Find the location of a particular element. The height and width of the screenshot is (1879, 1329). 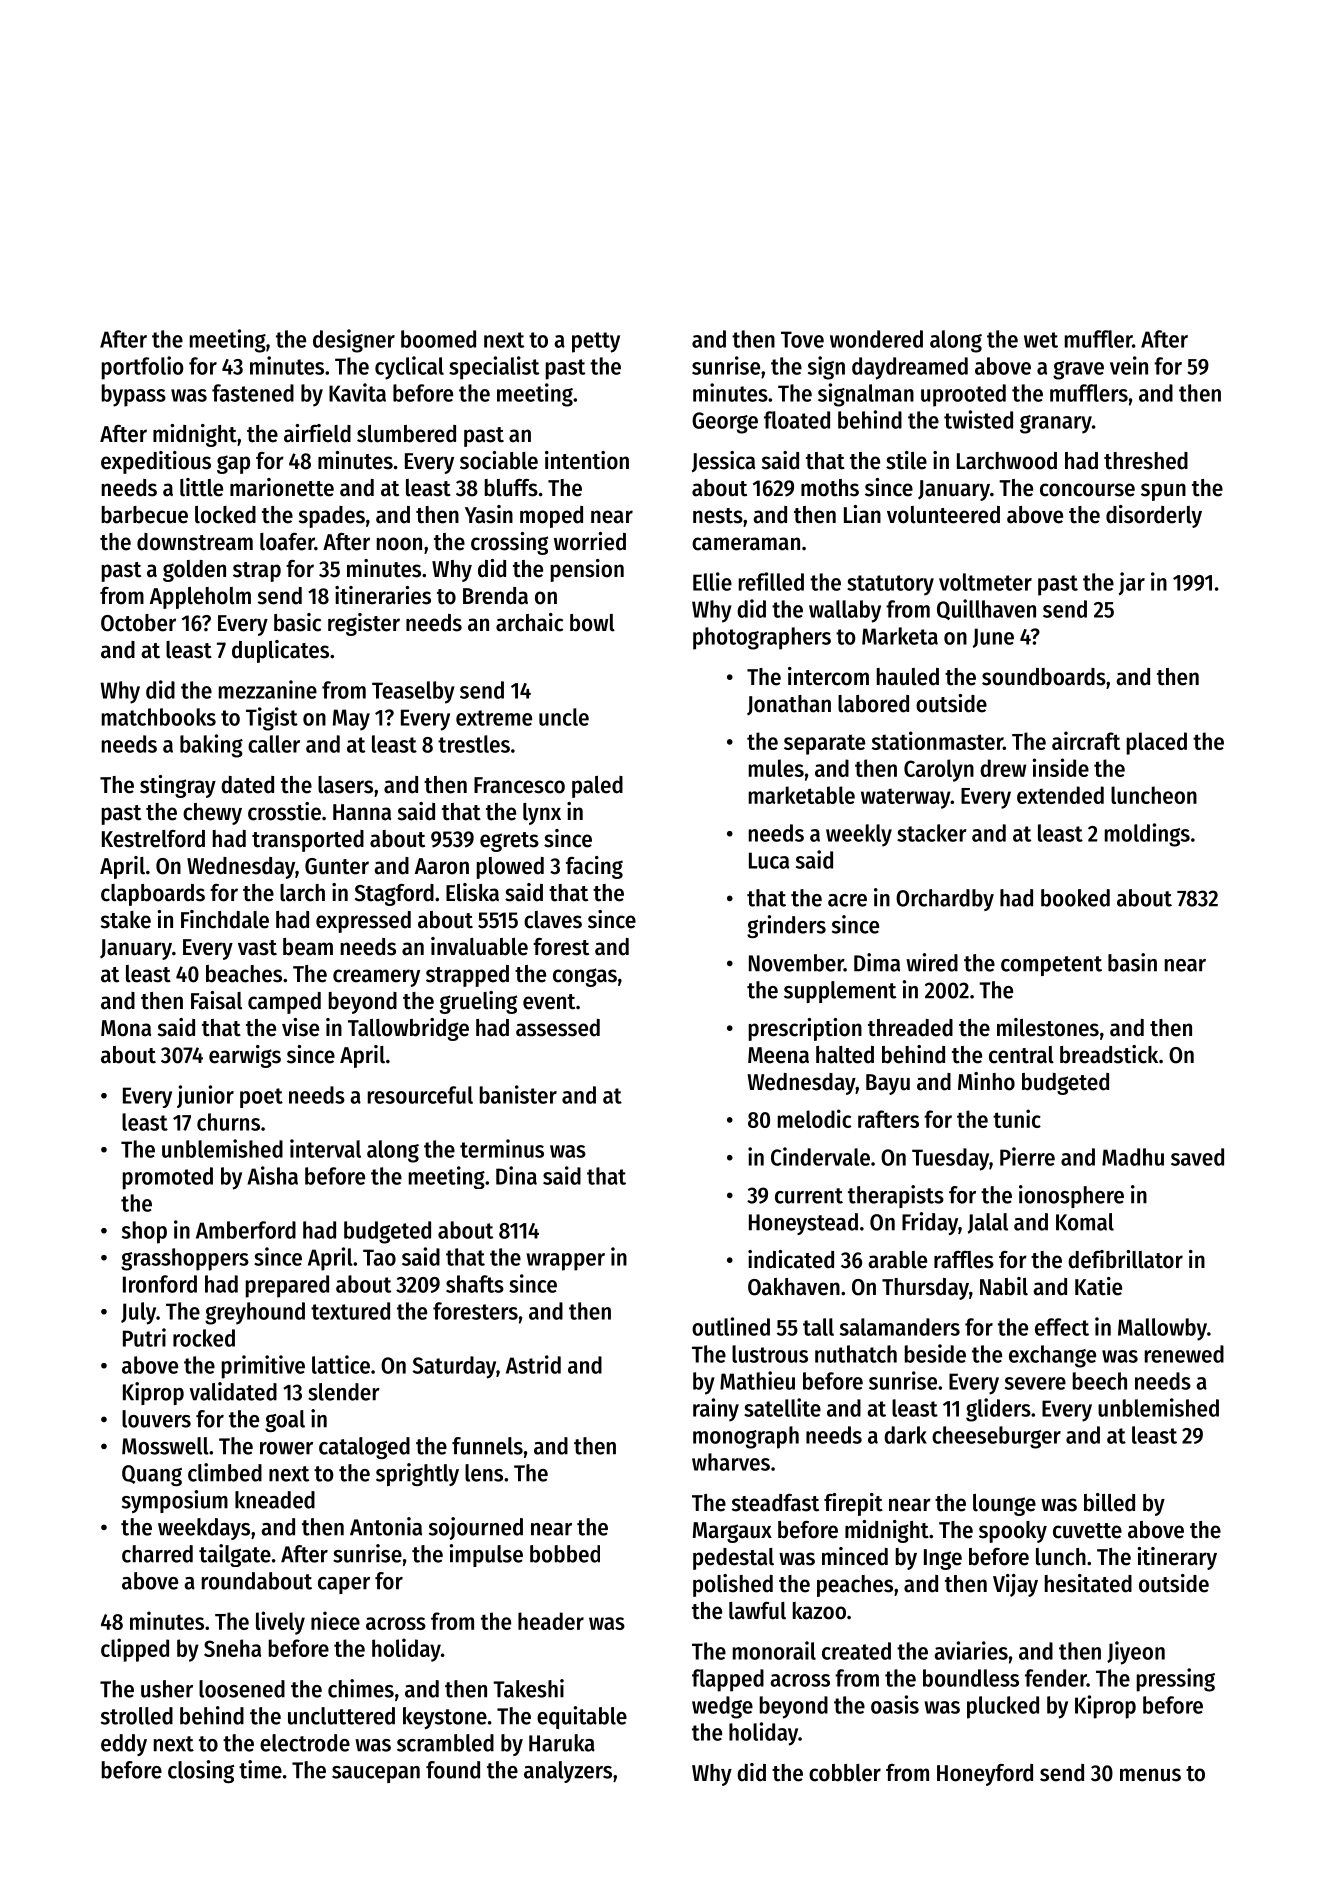

vein is located at coordinates (1129, 365).
